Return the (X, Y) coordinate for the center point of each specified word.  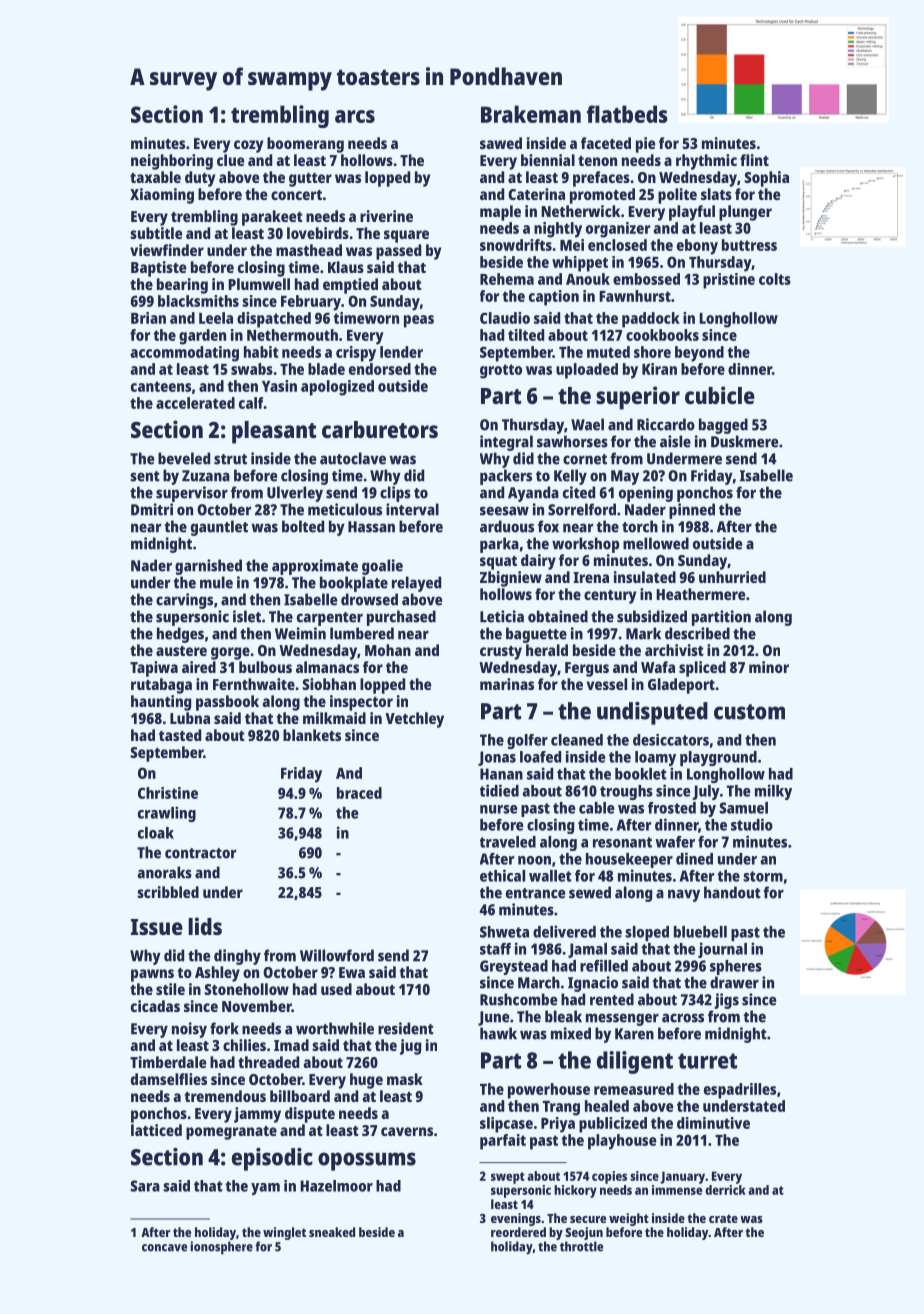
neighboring (172, 162)
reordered (518, 1232)
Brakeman (531, 114)
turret (707, 1061)
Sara (145, 1186)
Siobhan (329, 684)
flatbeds (627, 114)
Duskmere (744, 441)
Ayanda (533, 494)
